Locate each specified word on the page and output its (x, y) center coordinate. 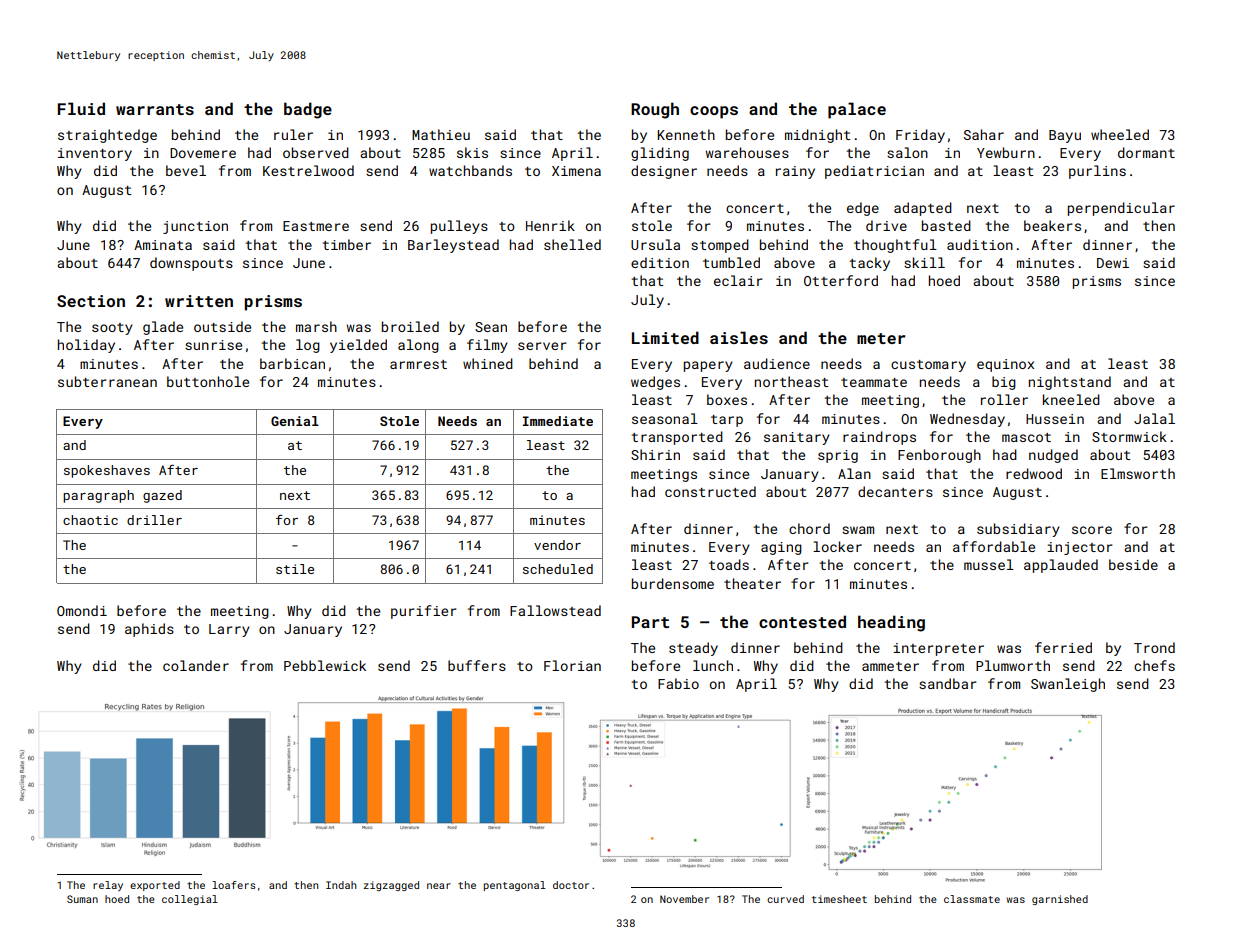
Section (91, 301)
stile (295, 569)
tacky (870, 264)
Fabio (678, 683)
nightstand (1070, 383)
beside (1133, 564)
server (542, 346)
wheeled (1120, 134)
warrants (155, 109)
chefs (1154, 665)
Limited (665, 337)
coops (714, 112)
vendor (557, 545)
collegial (190, 900)
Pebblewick (325, 665)
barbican (292, 363)
